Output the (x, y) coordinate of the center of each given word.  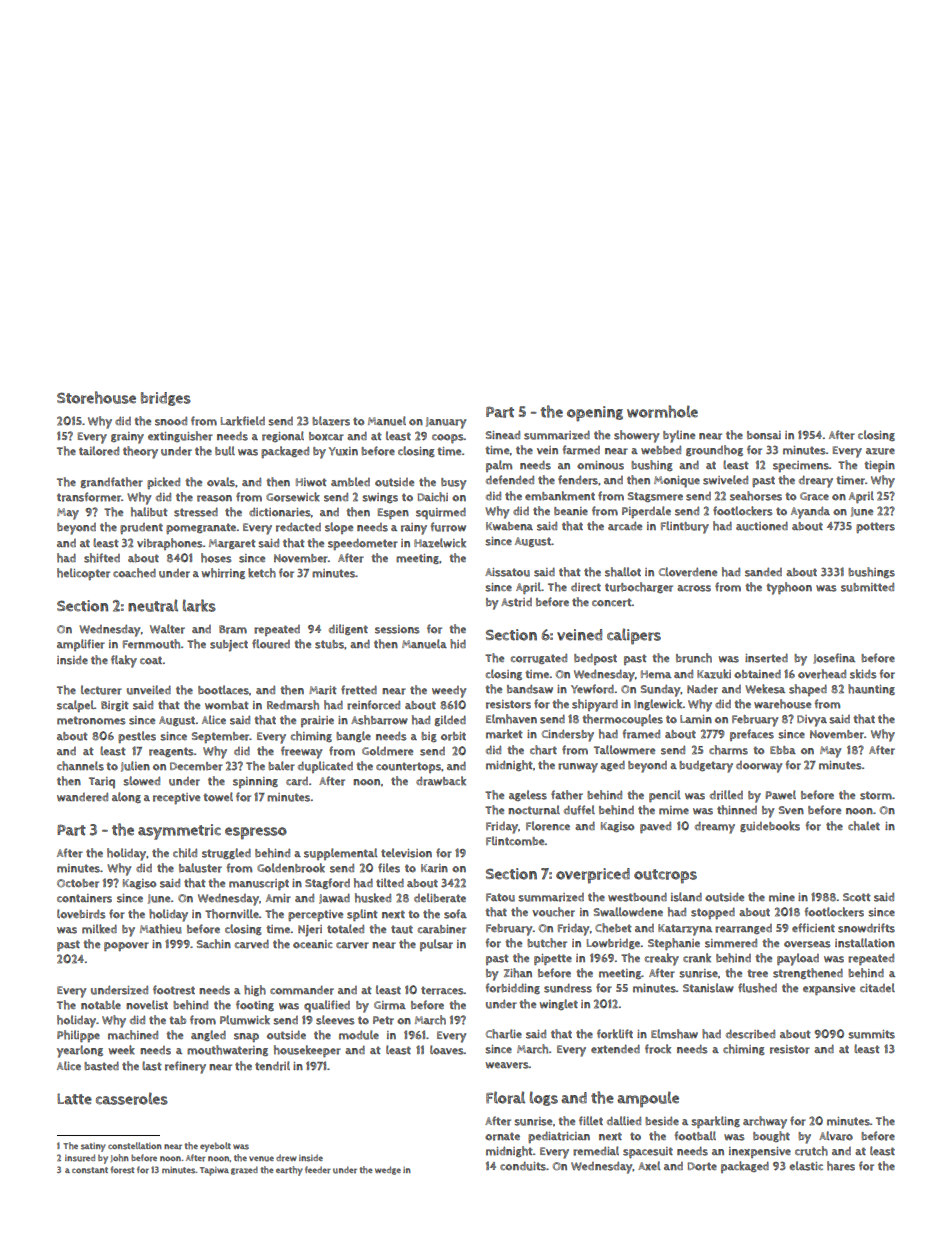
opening (595, 414)
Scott (857, 897)
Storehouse (96, 397)
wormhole (662, 411)
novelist (147, 1005)
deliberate (440, 898)
